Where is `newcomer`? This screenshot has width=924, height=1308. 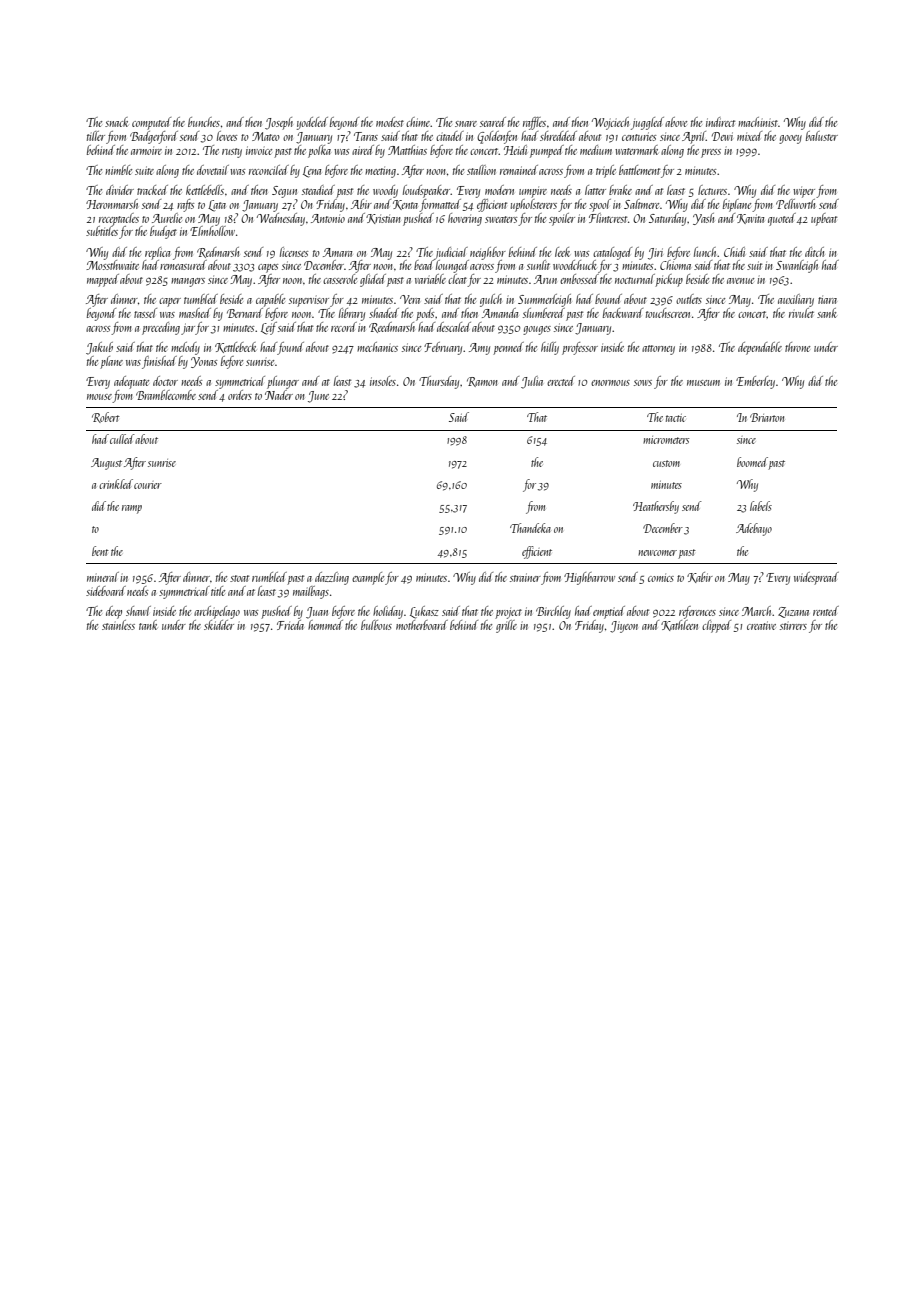
newcomer is located at coordinates (657, 553).
